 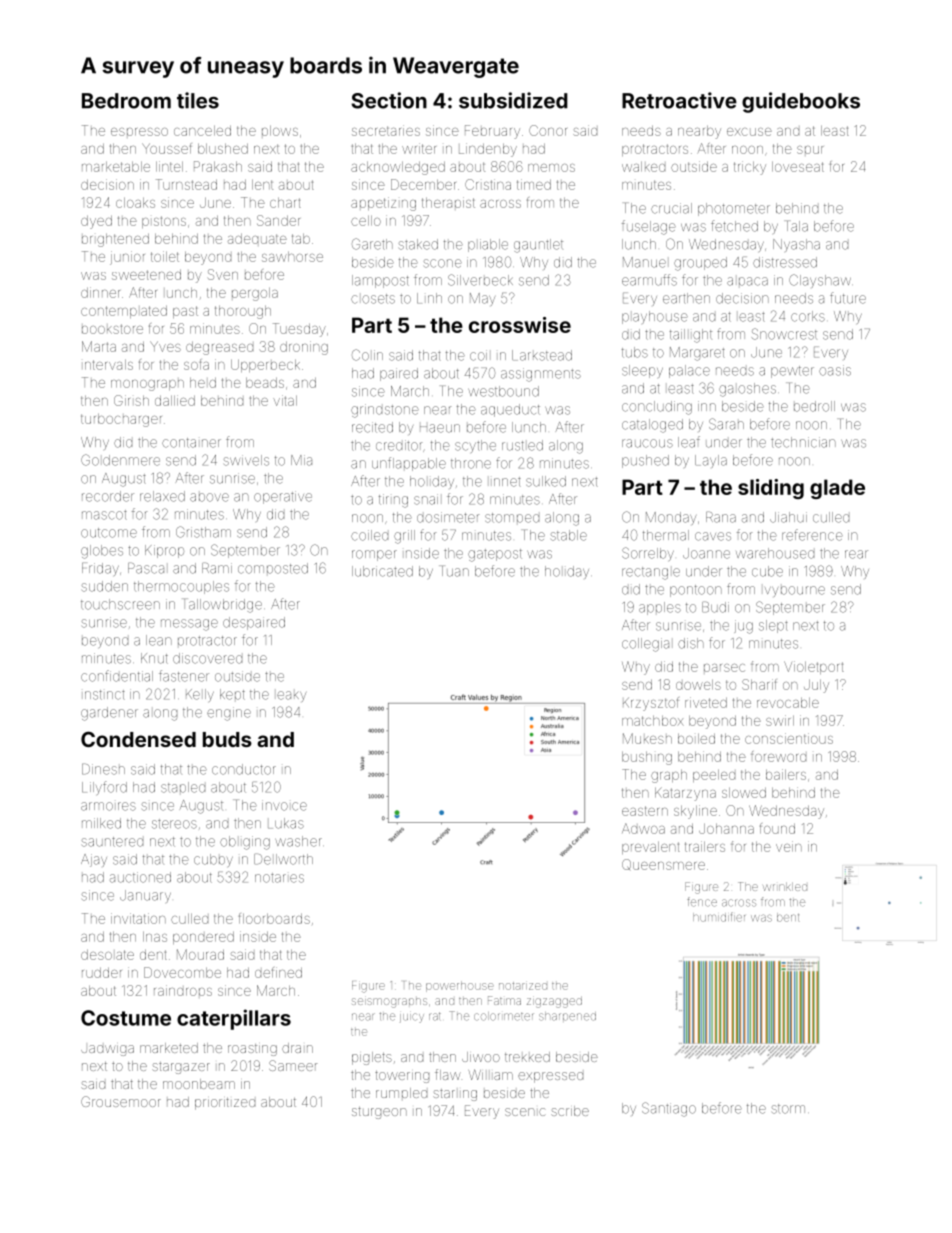 What do you see at coordinates (789, 738) in the screenshot?
I see `conscientious` at bounding box center [789, 738].
